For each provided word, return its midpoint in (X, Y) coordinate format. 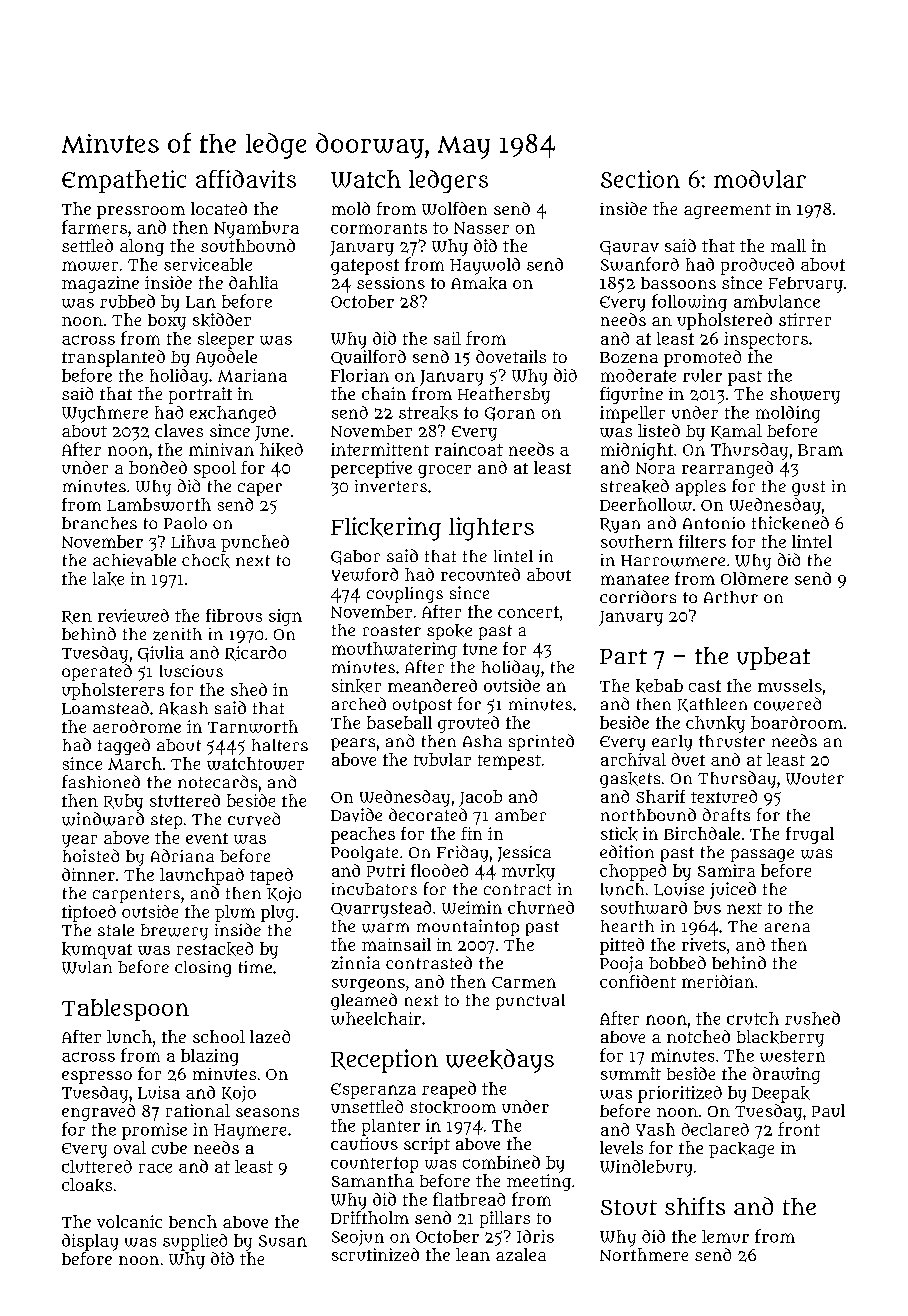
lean (473, 1254)
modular (760, 179)
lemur (725, 1236)
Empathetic (124, 181)
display (90, 1242)
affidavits (246, 179)
